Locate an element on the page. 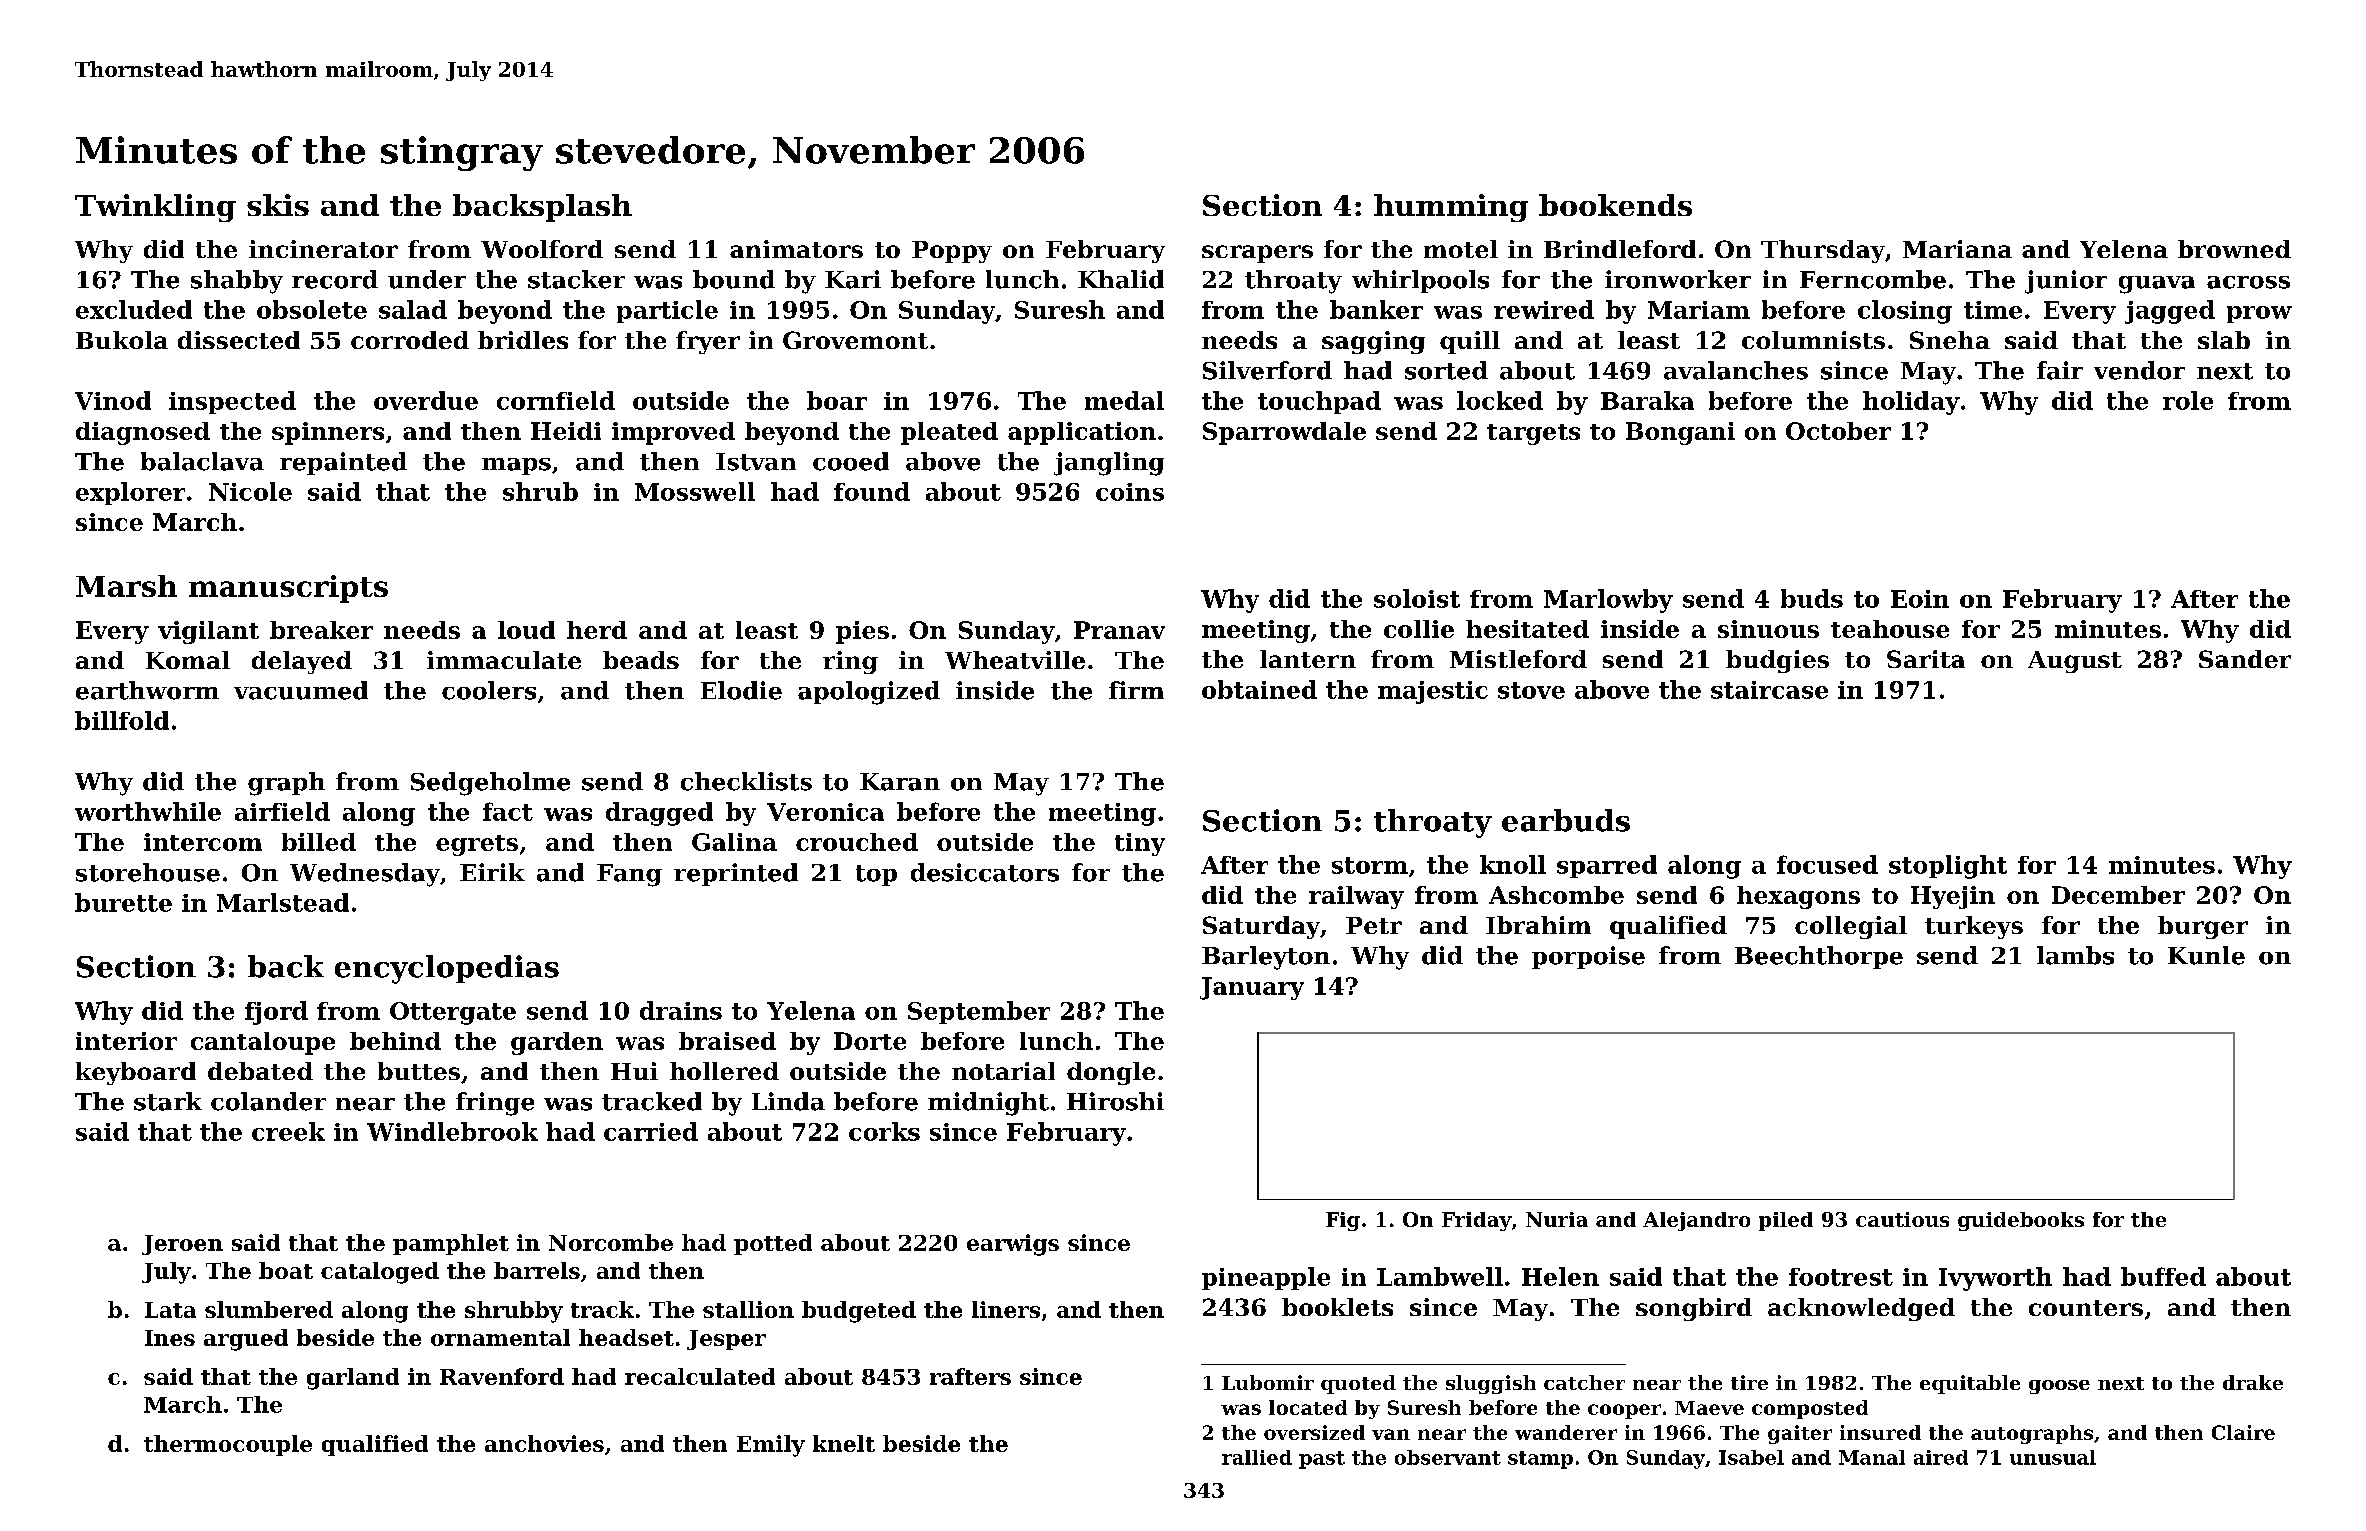  lambs is located at coordinates (2075, 955).
